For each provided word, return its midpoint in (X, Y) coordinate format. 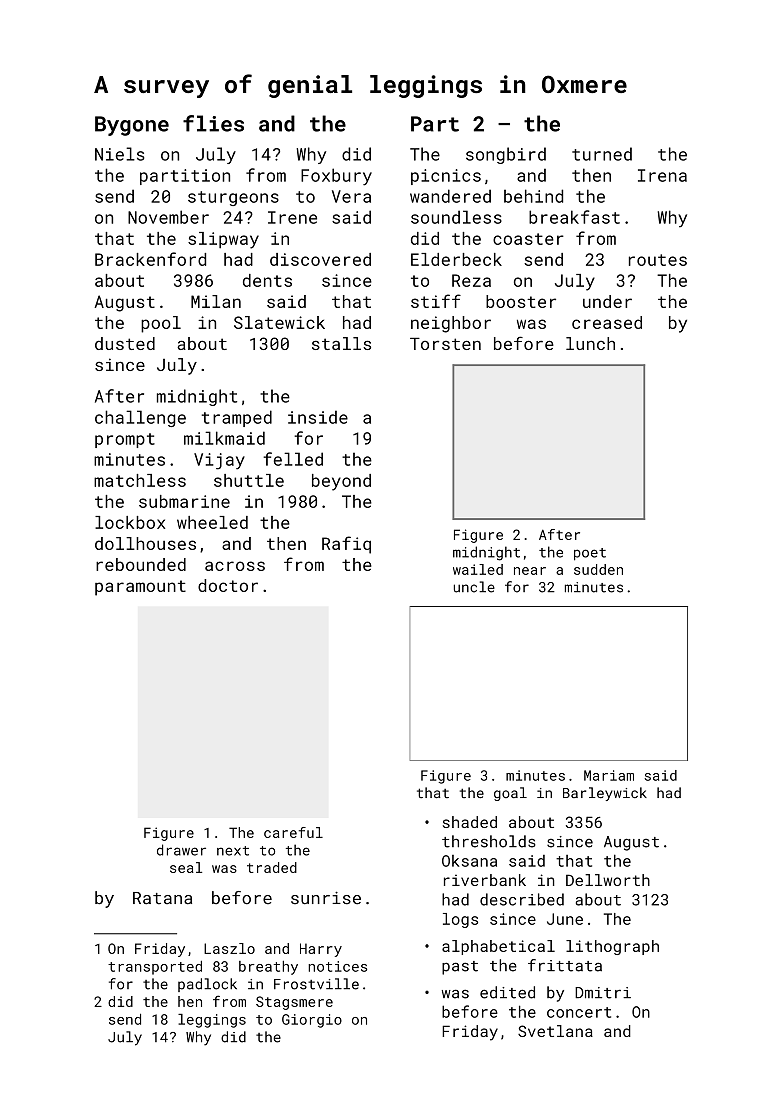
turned (602, 154)
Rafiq (346, 545)
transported (155, 968)
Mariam (609, 775)
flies (213, 123)
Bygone (132, 126)
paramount (140, 588)
